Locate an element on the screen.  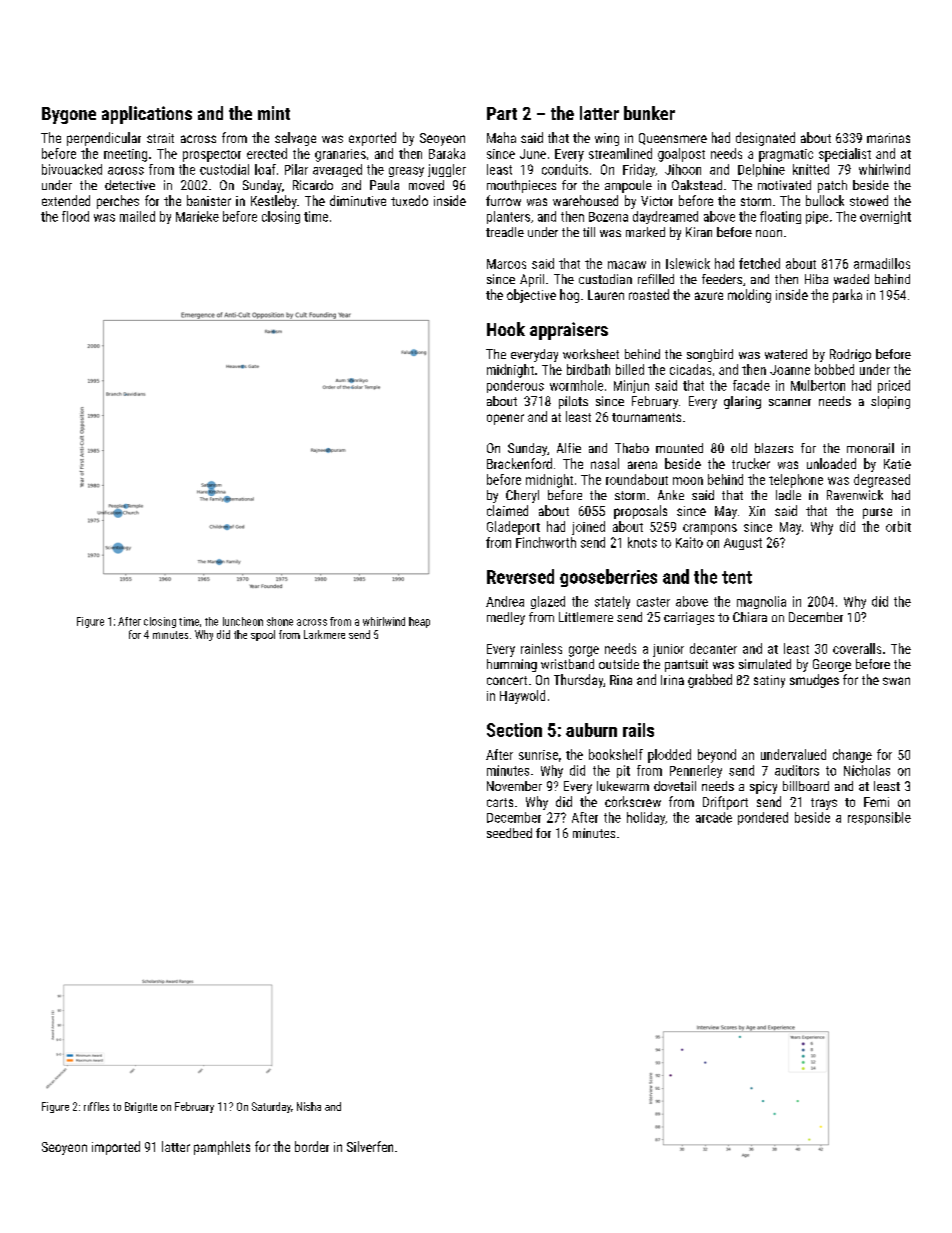
bunker is located at coordinates (649, 113).
